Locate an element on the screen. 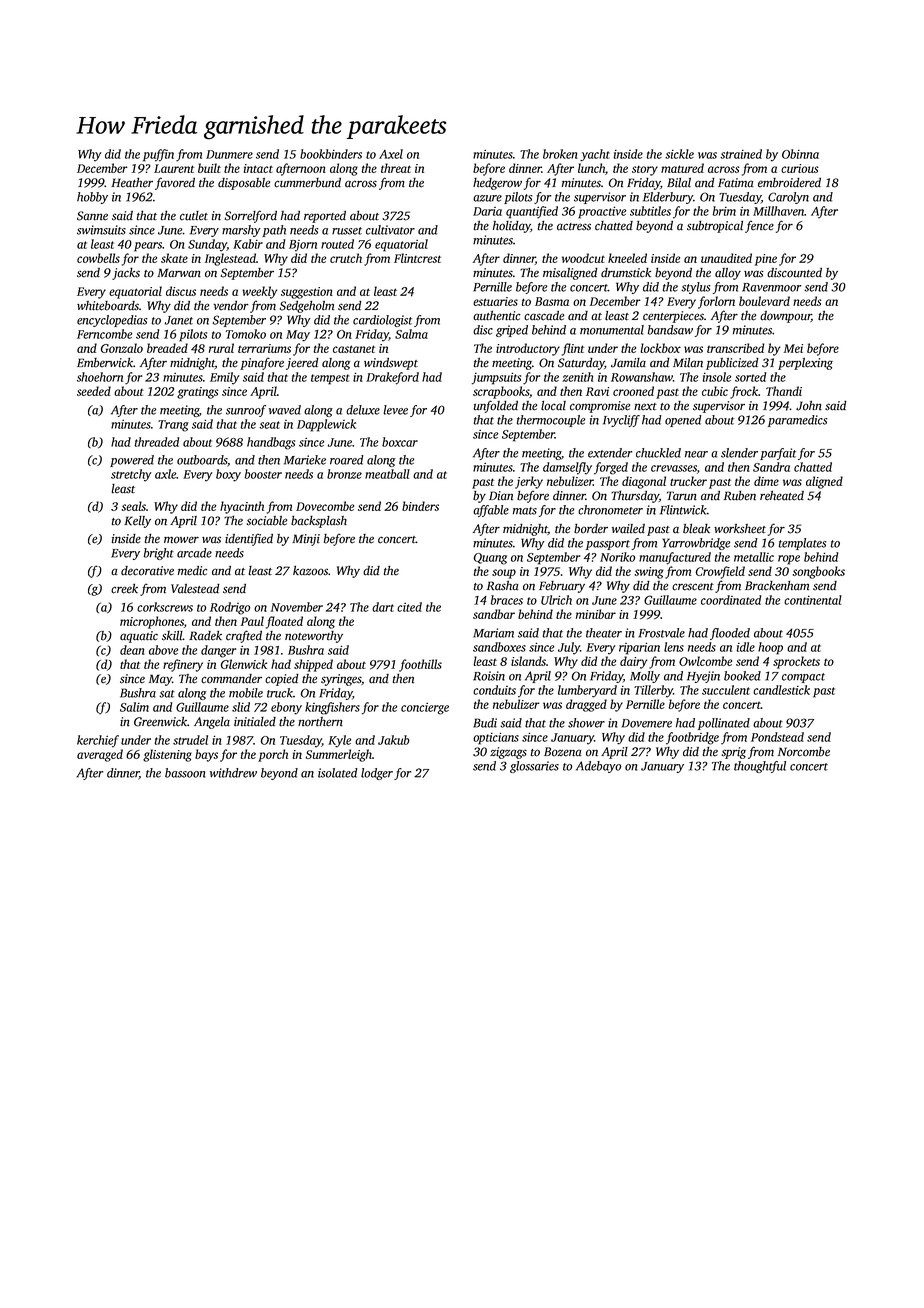 The width and height of the screenshot is (924, 1308). microphones is located at coordinates (152, 622).
